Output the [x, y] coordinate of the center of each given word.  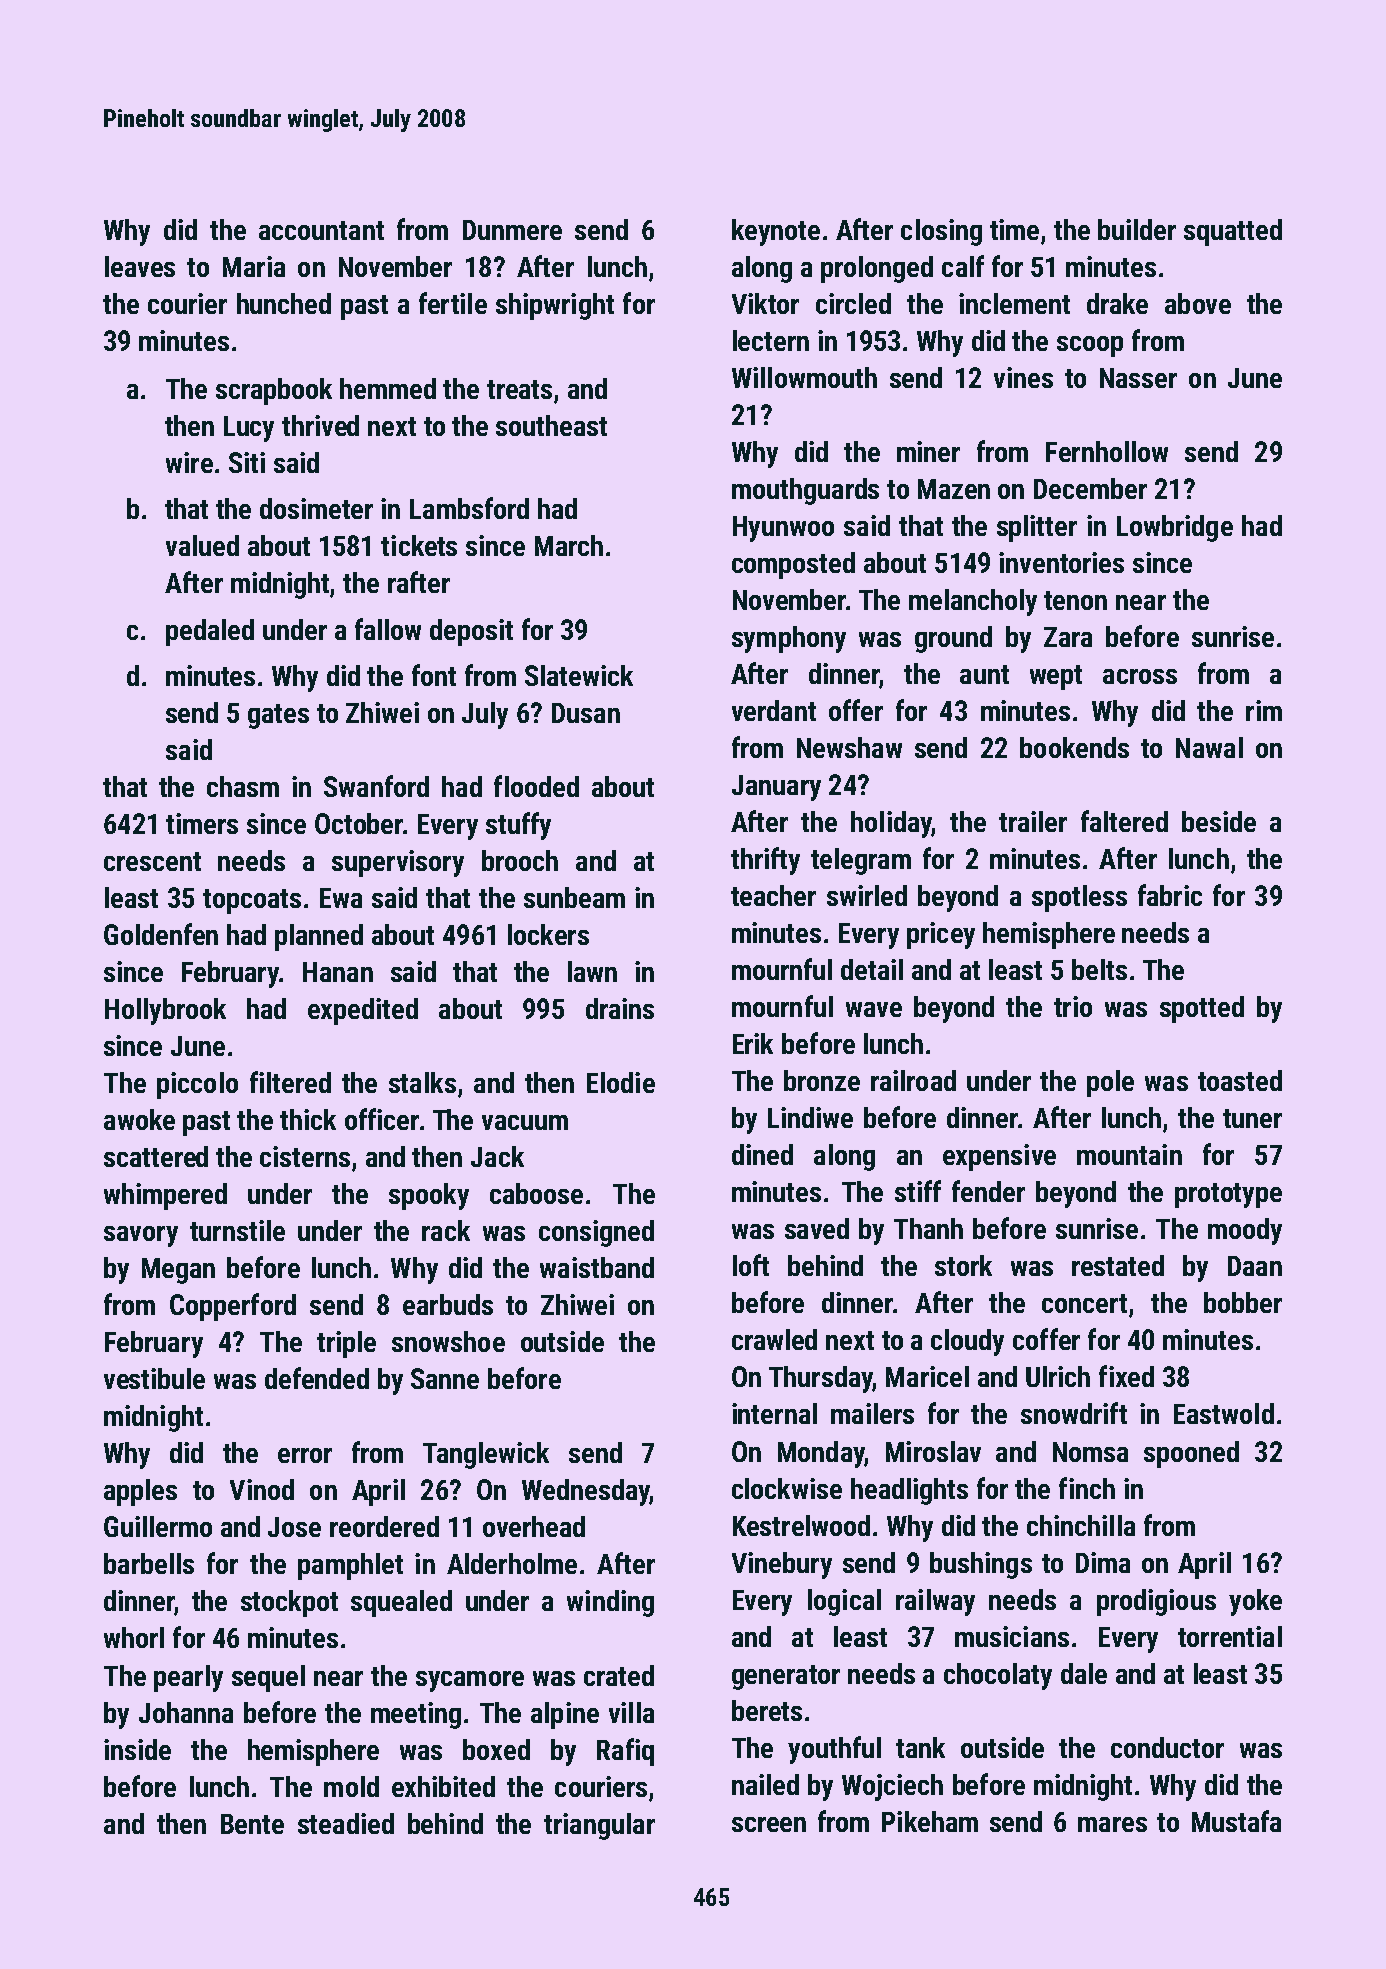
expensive [999, 1157]
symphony [789, 639]
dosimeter [316, 508]
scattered [156, 1156]
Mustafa [1236, 1821]
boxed [496, 1749]
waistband [597, 1267]
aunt [984, 674]
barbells [149, 1563]
